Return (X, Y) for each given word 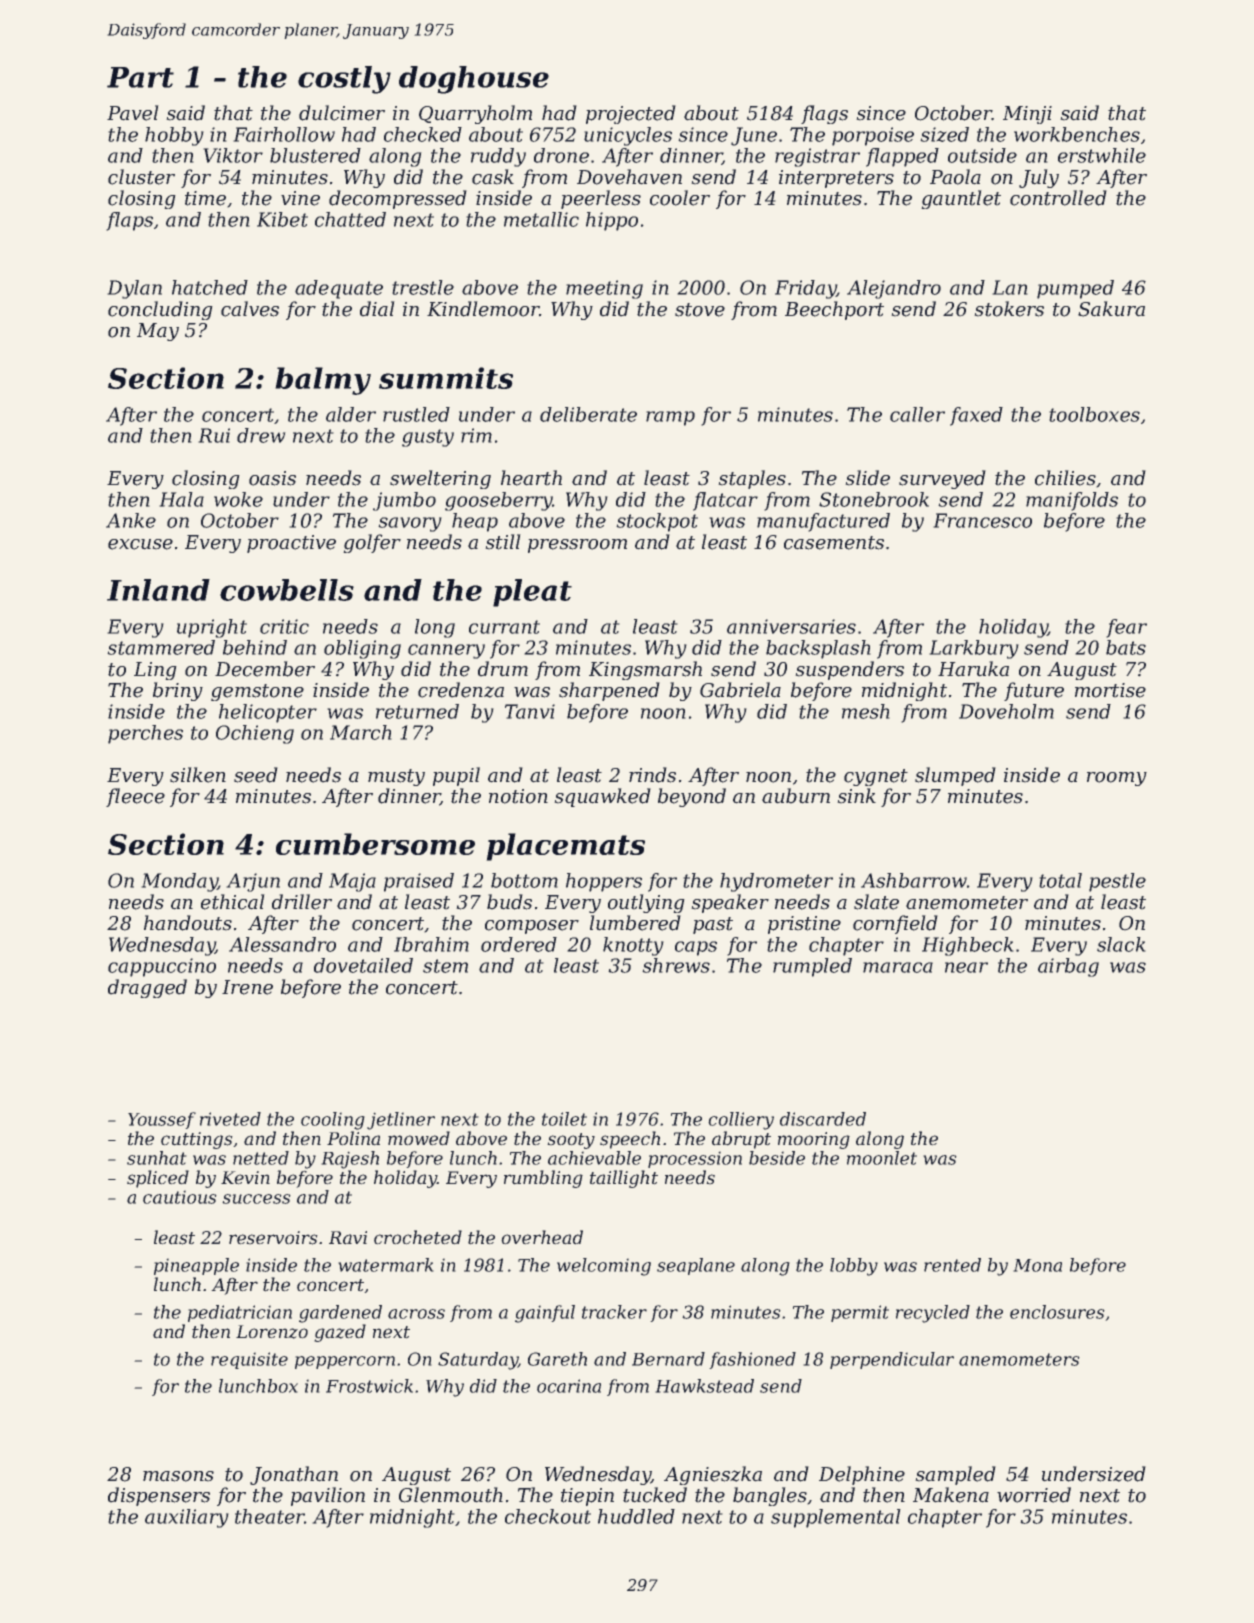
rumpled (812, 967)
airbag (1068, 967)
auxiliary (186, 1518)
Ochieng (255, 734)
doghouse (474, 80)
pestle (1117, 882)
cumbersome (375, 844)
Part (140, 77)
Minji (1027, 115)
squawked (602, 797)
